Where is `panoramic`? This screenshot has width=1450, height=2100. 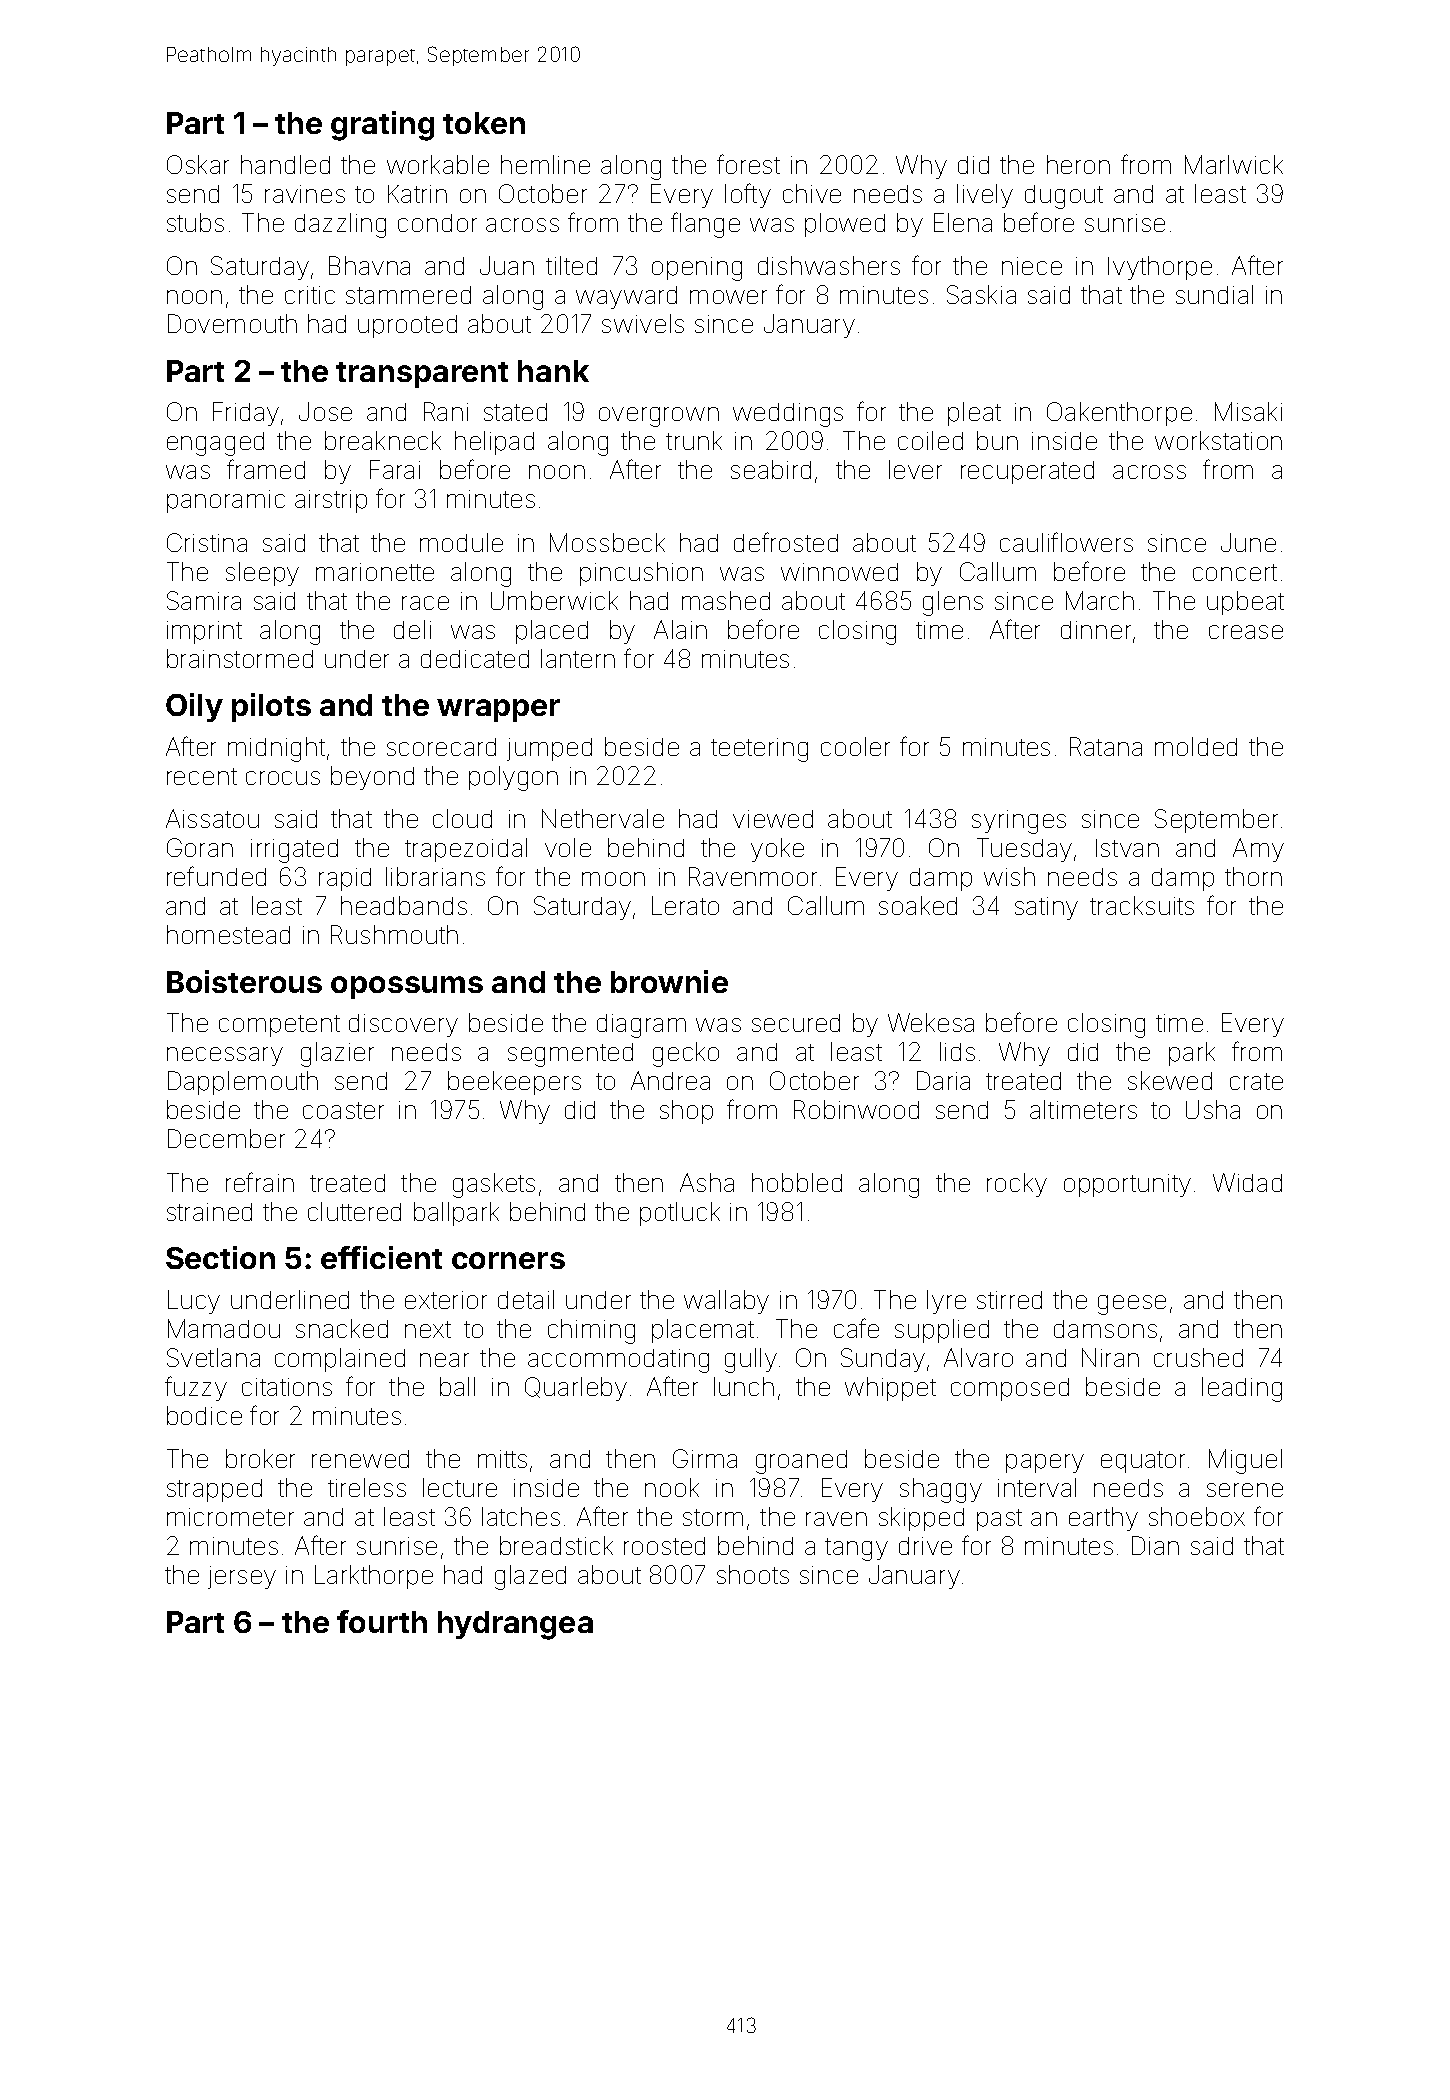 panoramic is located at coordinates (226, 501).
